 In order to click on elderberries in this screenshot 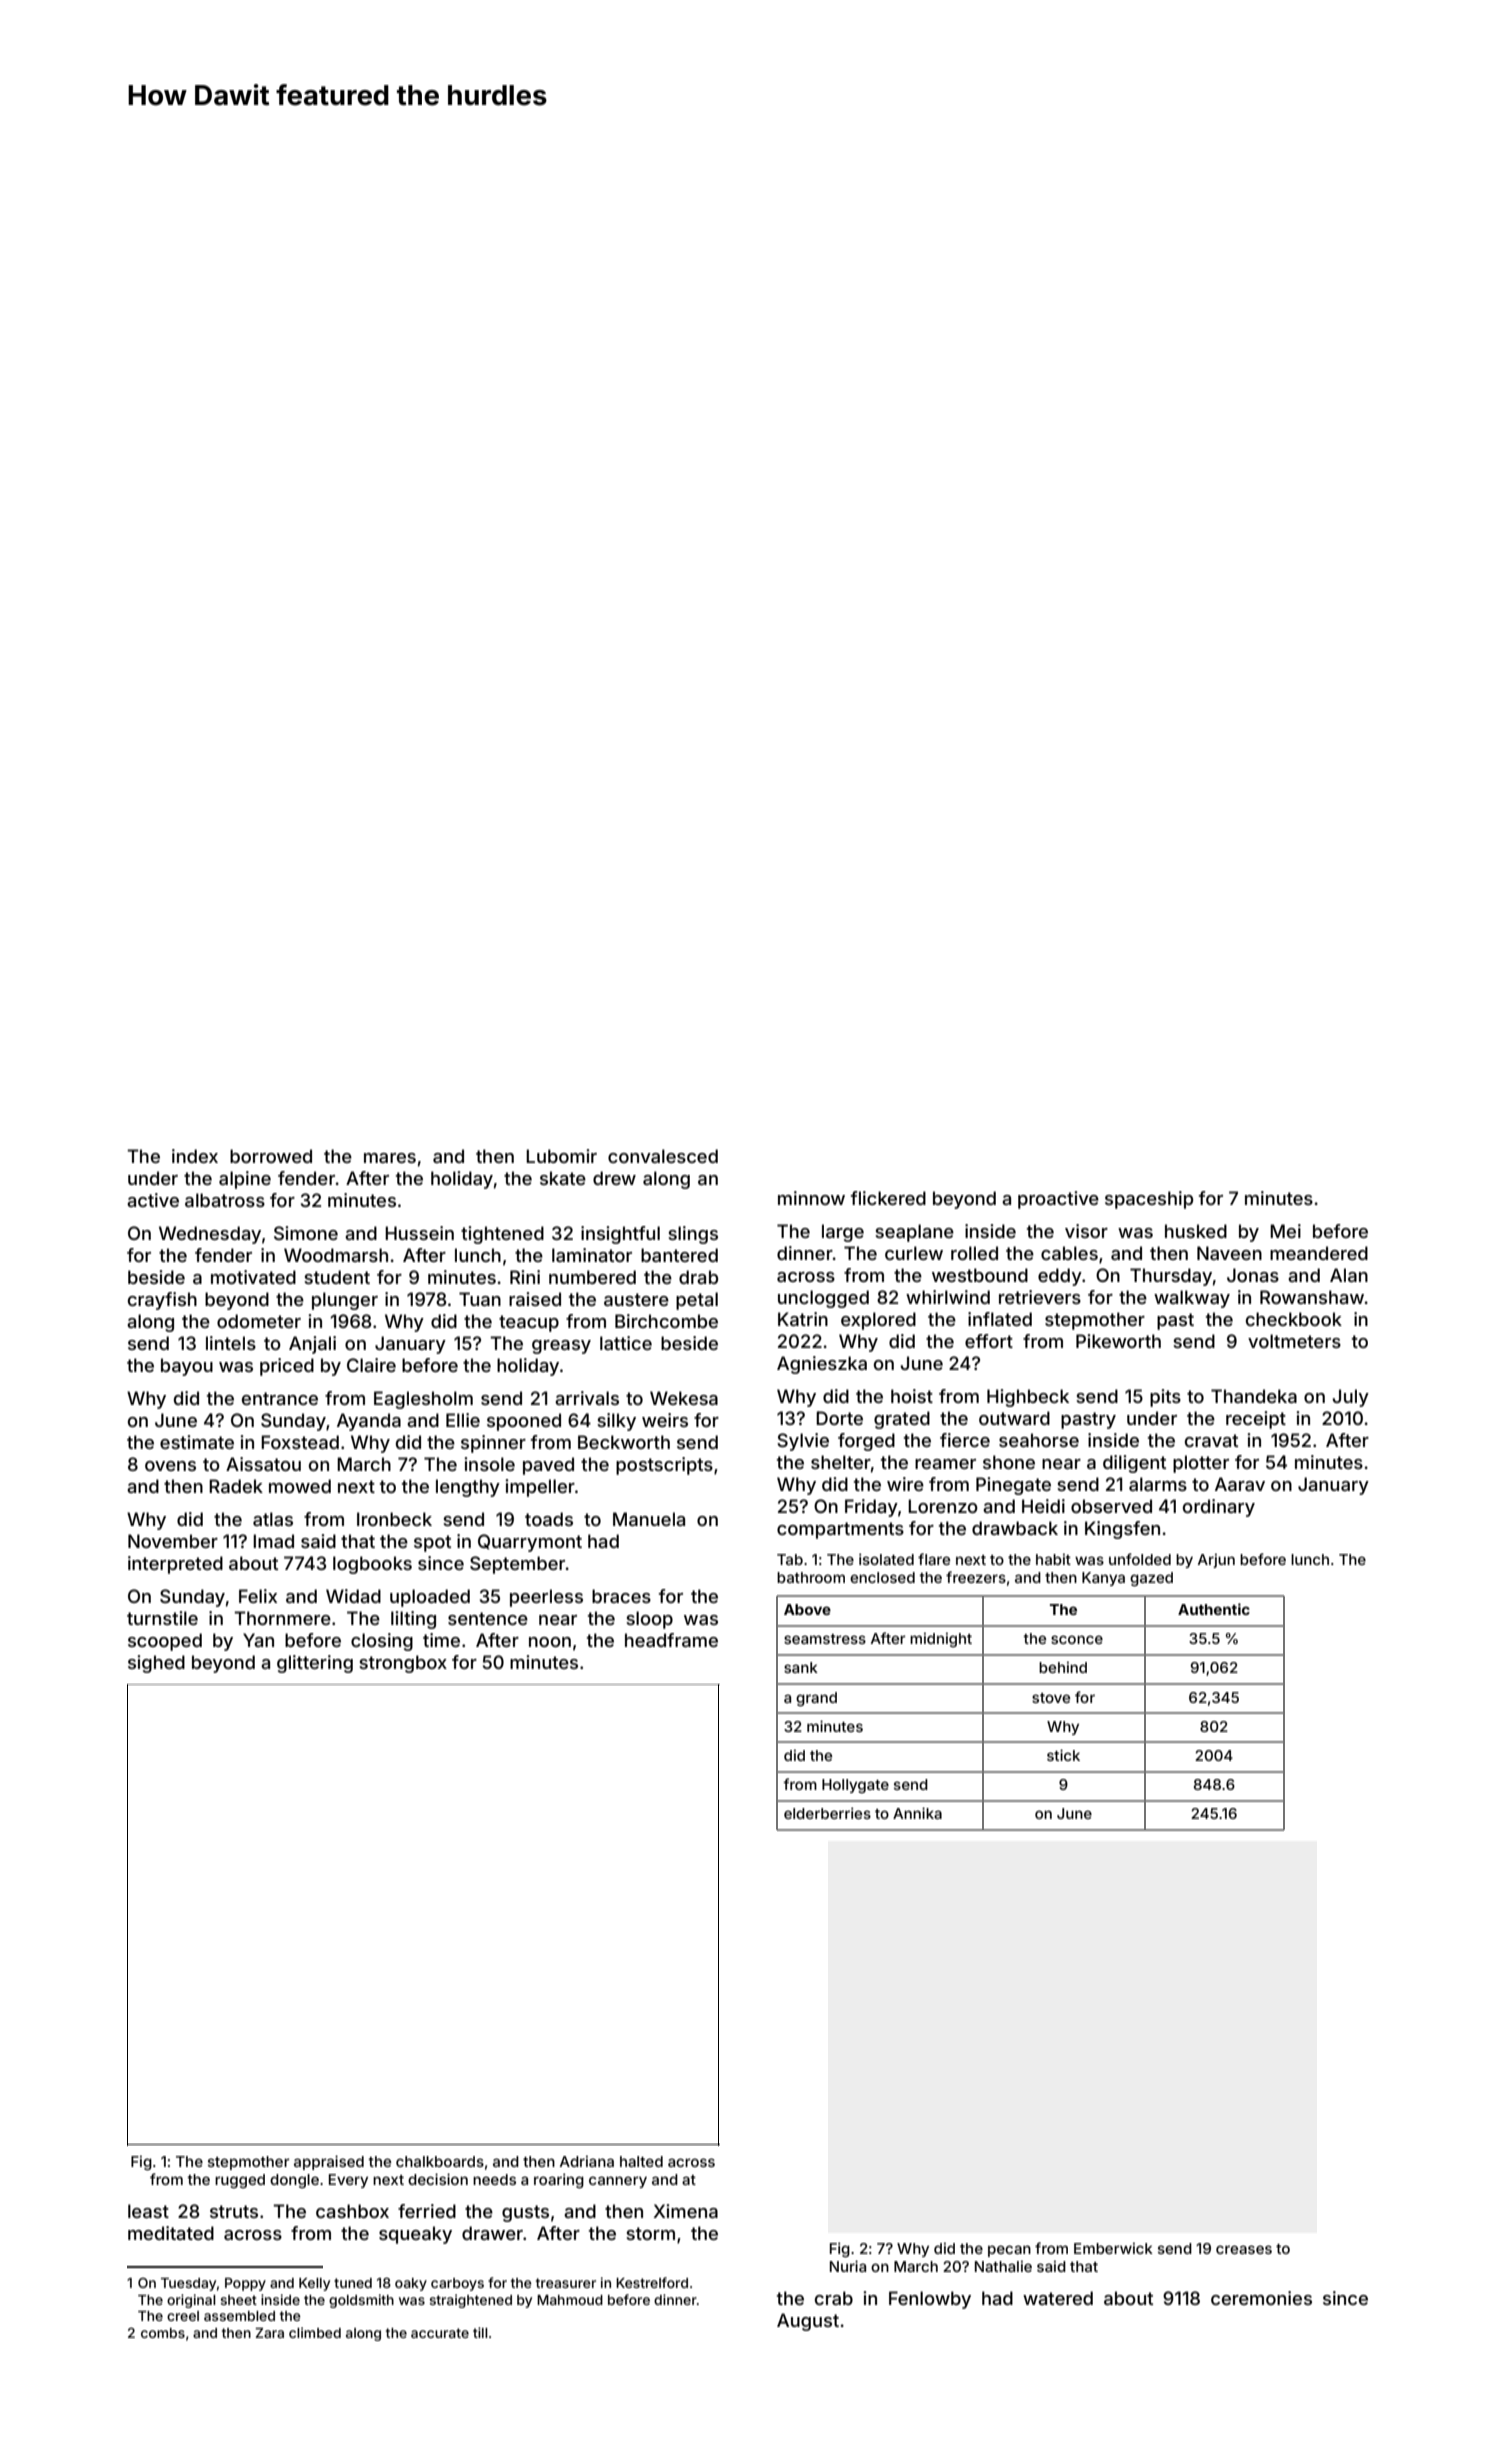, I will do `click(827, 1813)`.
